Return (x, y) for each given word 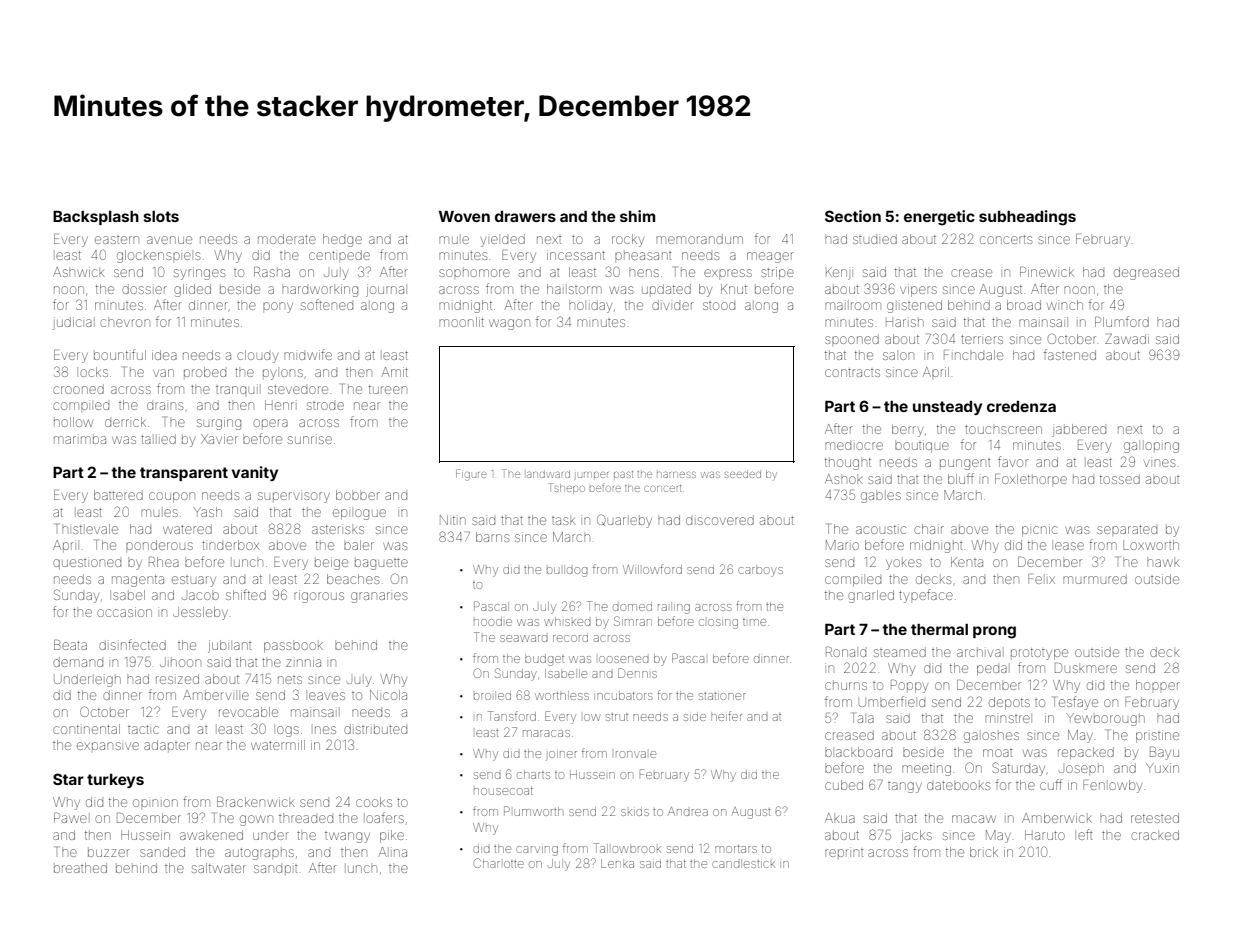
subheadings (1027, 218)
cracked (1155, 835)
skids (635, 812)
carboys (760, 572)
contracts (852, 372)
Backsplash (96, 218)
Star (68, 779)
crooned (78, 389)
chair (929, 529)
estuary (194, 581)
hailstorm (574, 289)
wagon (509, 324)
